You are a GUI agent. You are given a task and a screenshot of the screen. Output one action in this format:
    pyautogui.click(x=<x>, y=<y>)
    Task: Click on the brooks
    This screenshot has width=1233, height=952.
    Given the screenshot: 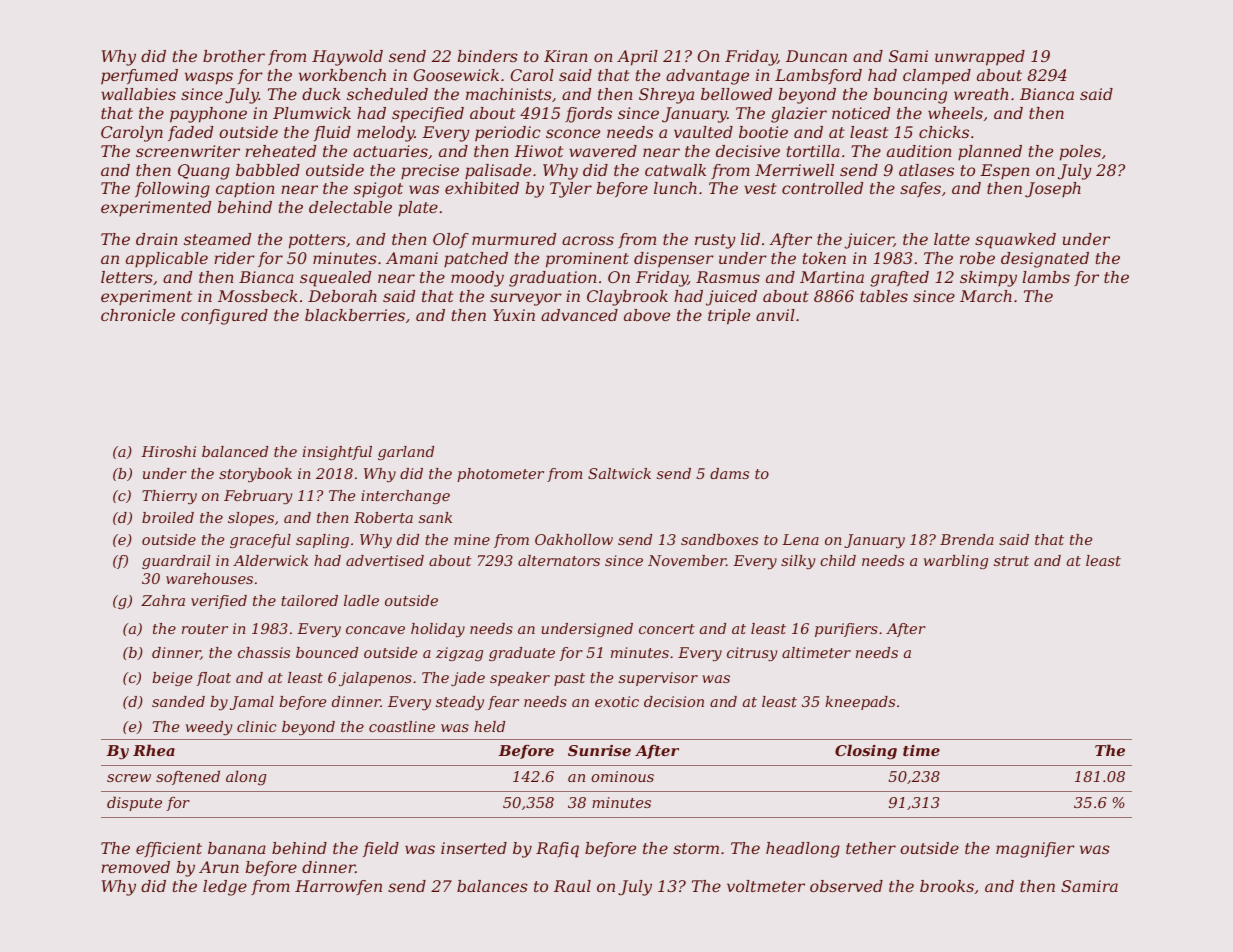 What is the action you would take?
    pyautogui.click(x=947, y=886)
